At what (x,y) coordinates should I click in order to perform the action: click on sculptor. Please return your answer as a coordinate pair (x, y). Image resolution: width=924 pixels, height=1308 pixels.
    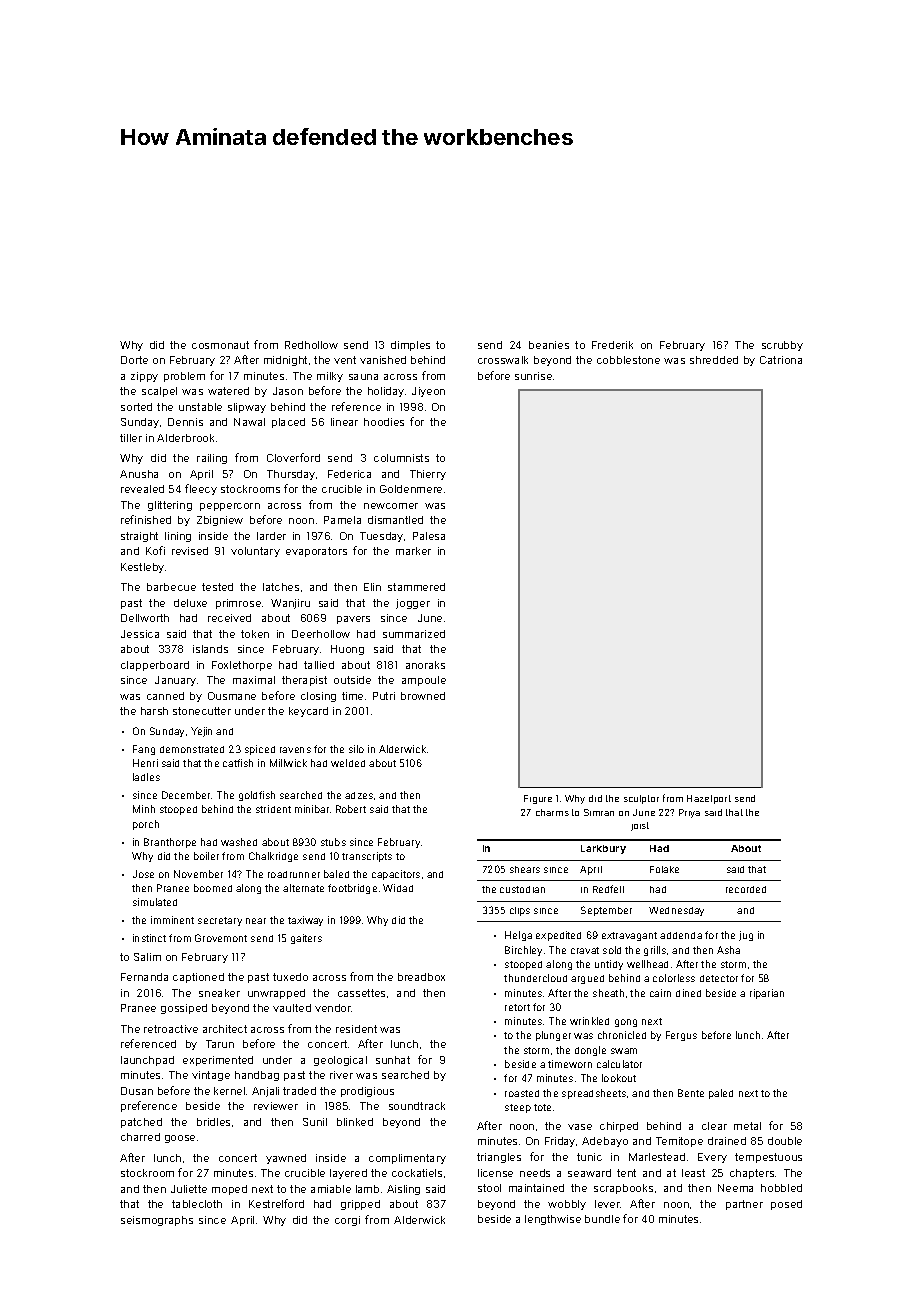
    Looking at the image, I should click on (641, 799).
